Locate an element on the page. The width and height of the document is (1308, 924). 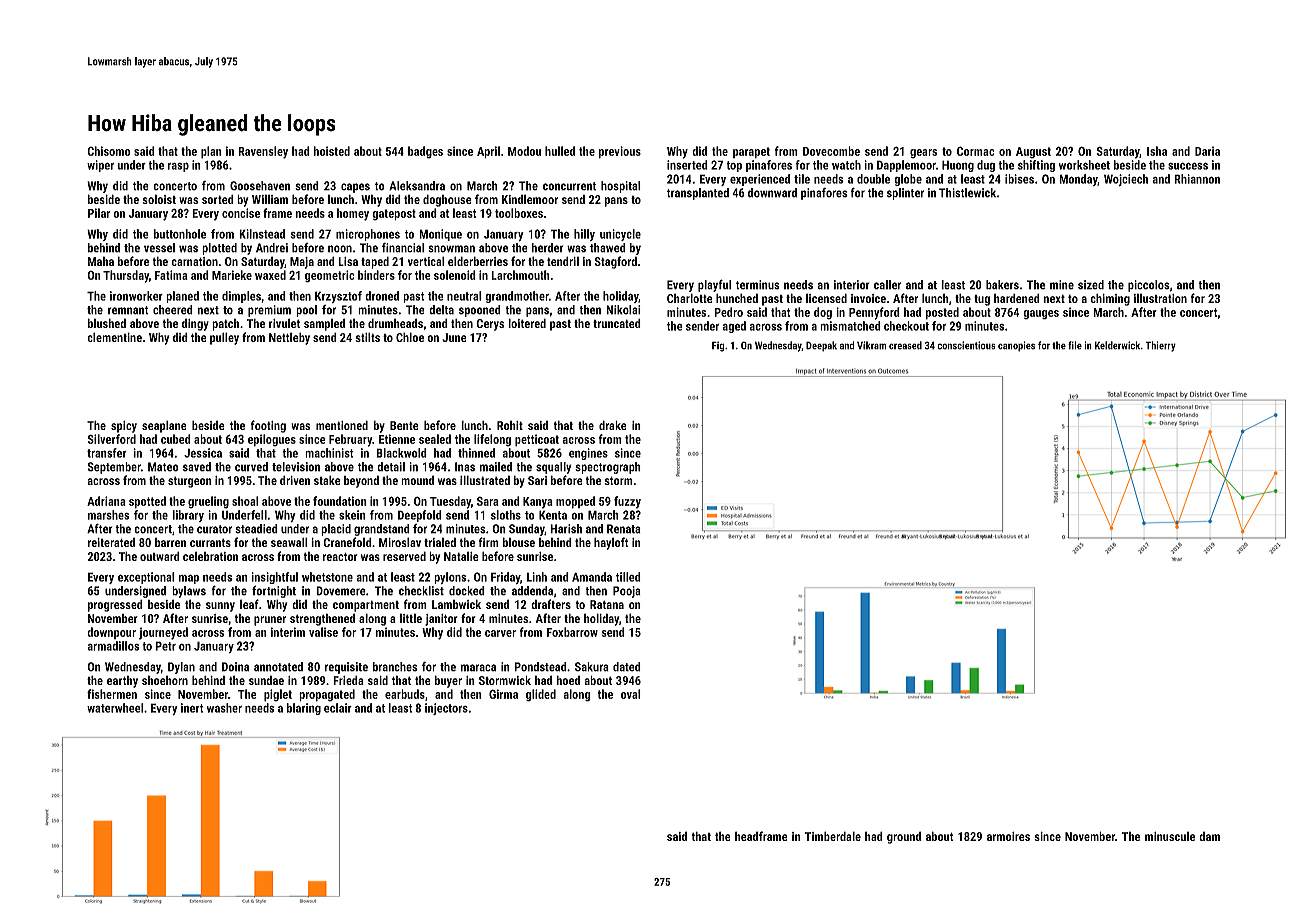
drake is located at coordinates (613, 425).
